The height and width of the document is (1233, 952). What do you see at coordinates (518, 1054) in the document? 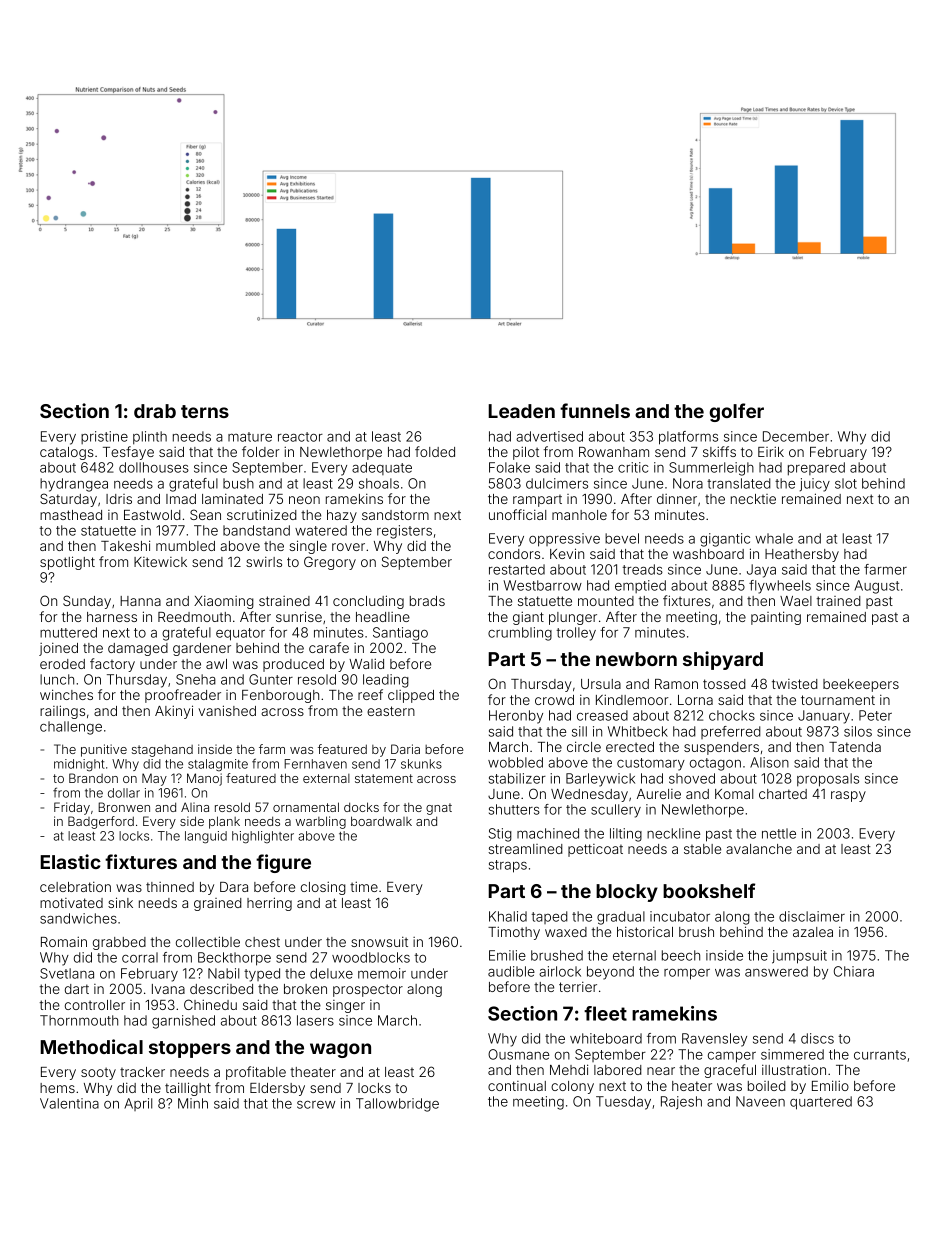
I see `Ousmane` at bounding box center [518, 1054].
